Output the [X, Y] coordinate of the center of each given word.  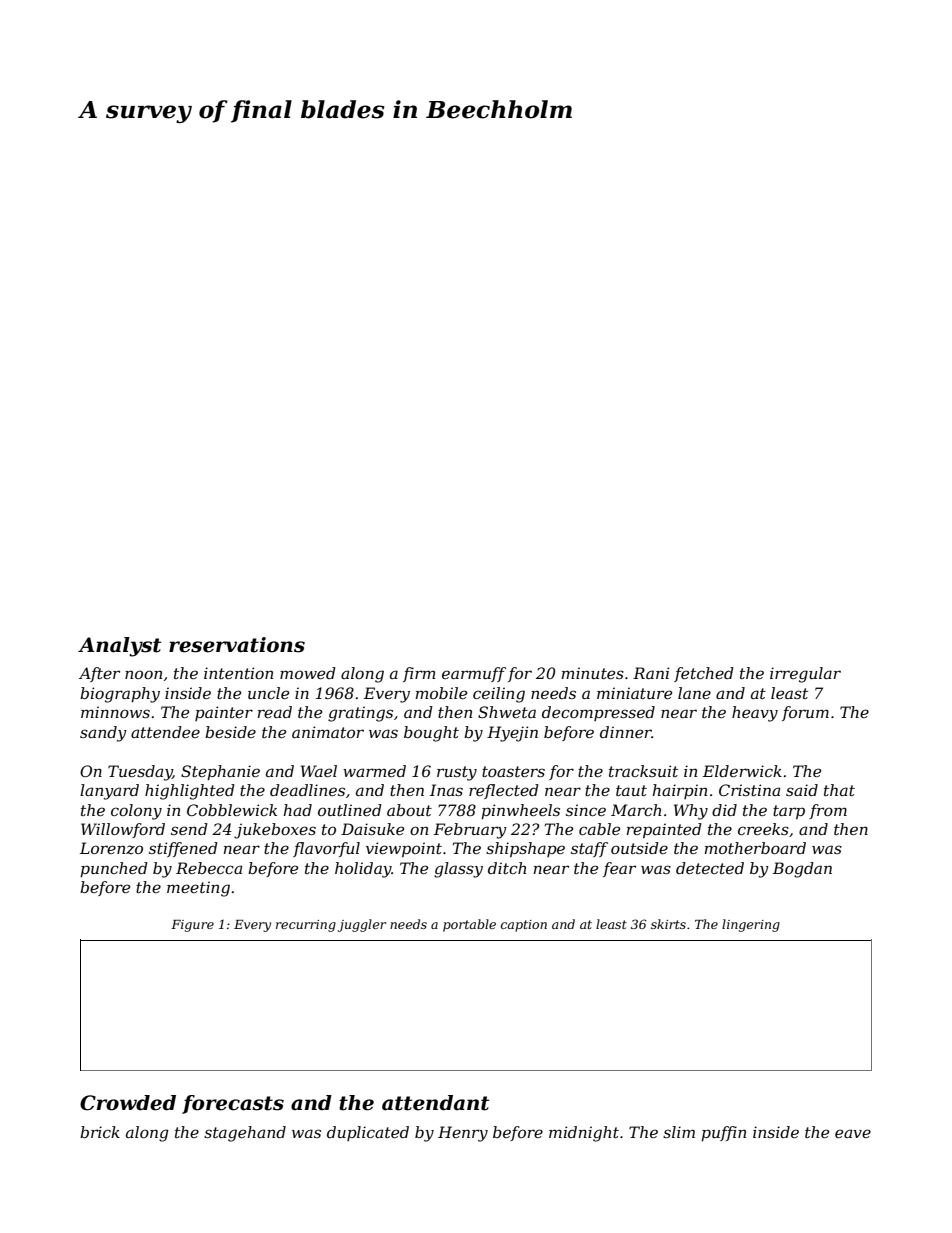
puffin [723, 1133]
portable [469, 925]
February [470, 831]
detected [710, 868]
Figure [192, 926]
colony [136, 812]
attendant [435, 1103]
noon [143, 674]
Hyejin [512, 734]
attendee [165, 732]
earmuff [474, 674]
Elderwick [742, 771]
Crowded [128, 1103]
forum [805, 713]
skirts [668, 924]
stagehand [245, 1134]
